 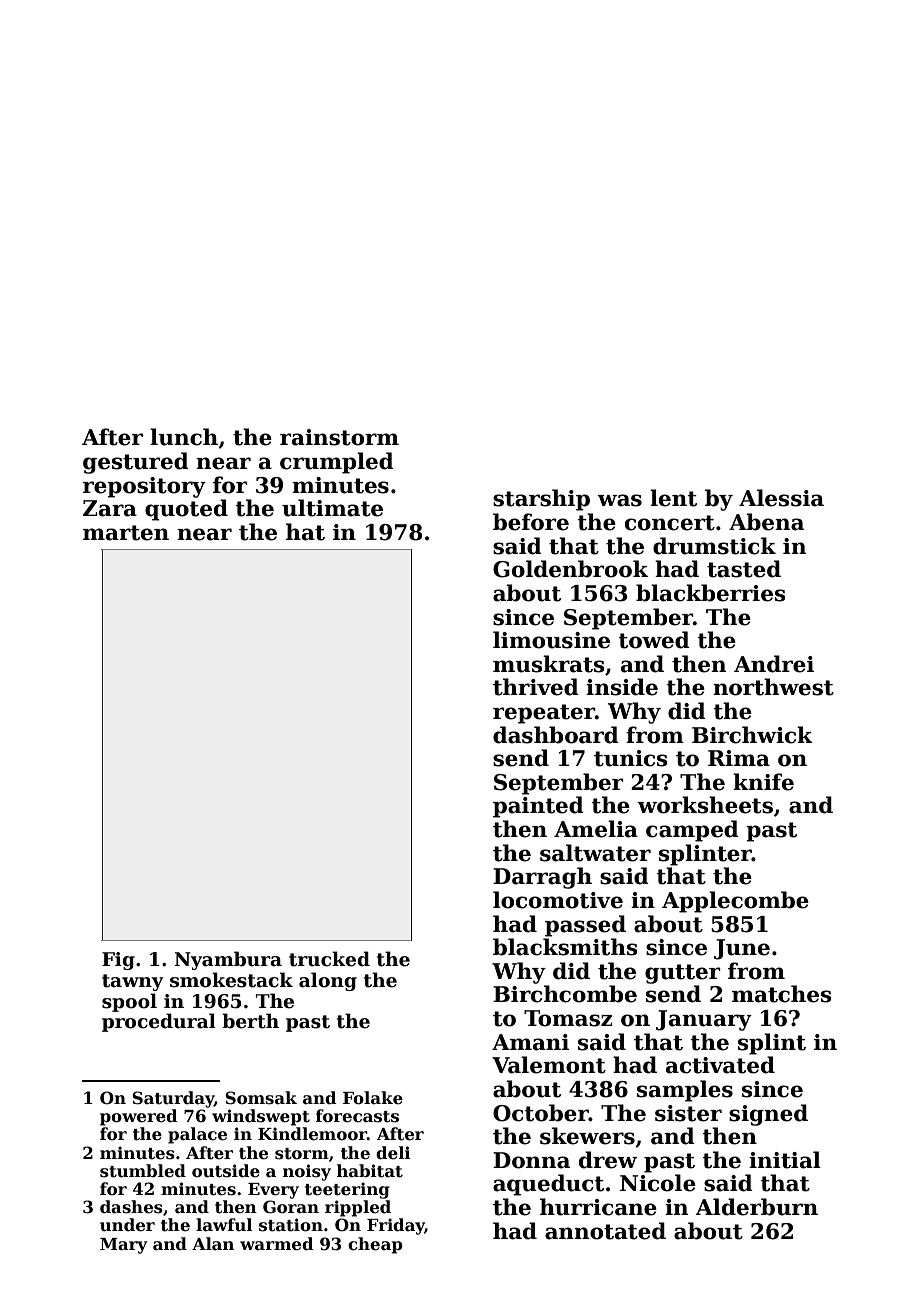 I want to click on Alessia, so click(x=781, y=498).
